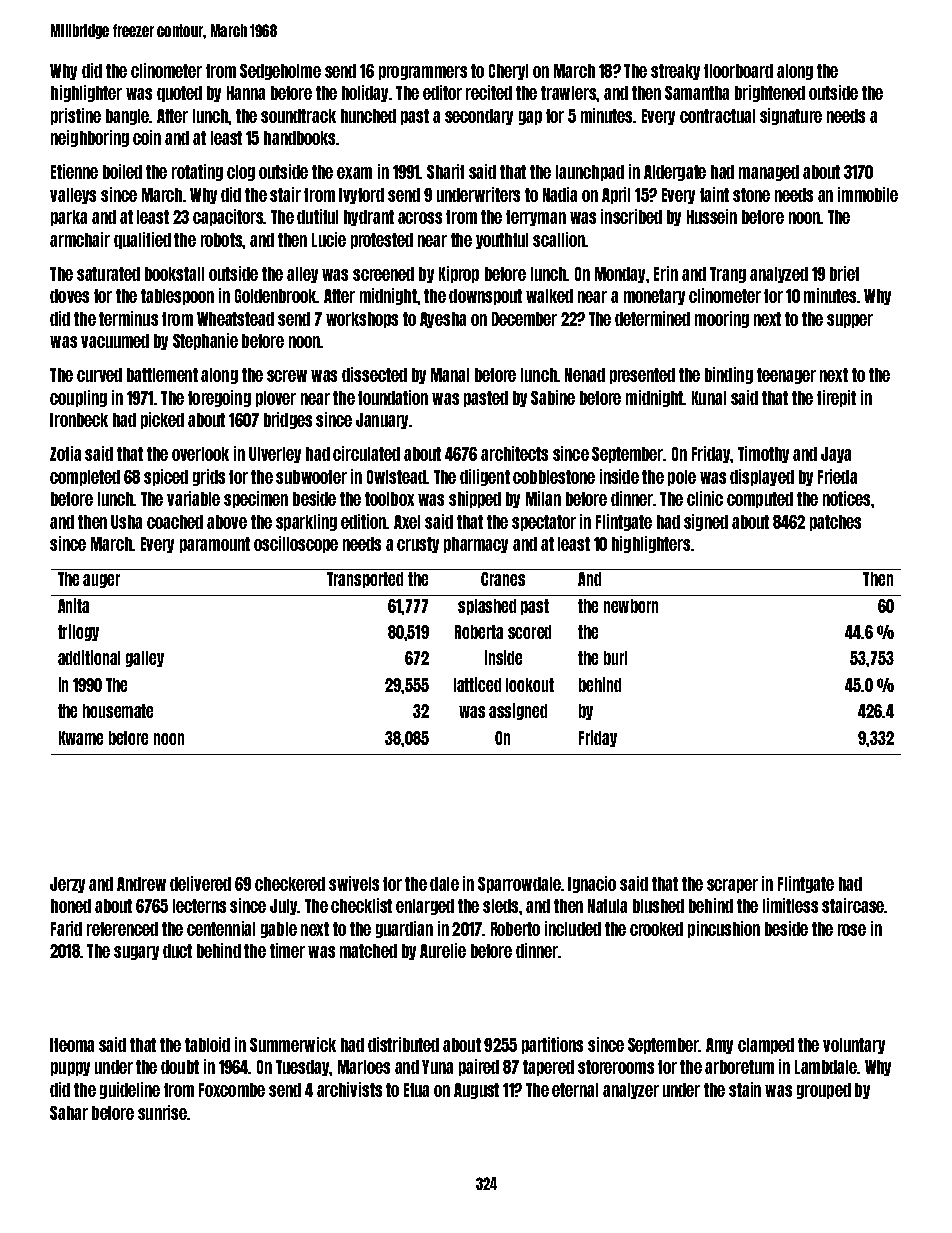  What do you see at coordinates (232, 1090) in the screenshot?
I see `Foxcombe` at bounding box center [232, 1090].
